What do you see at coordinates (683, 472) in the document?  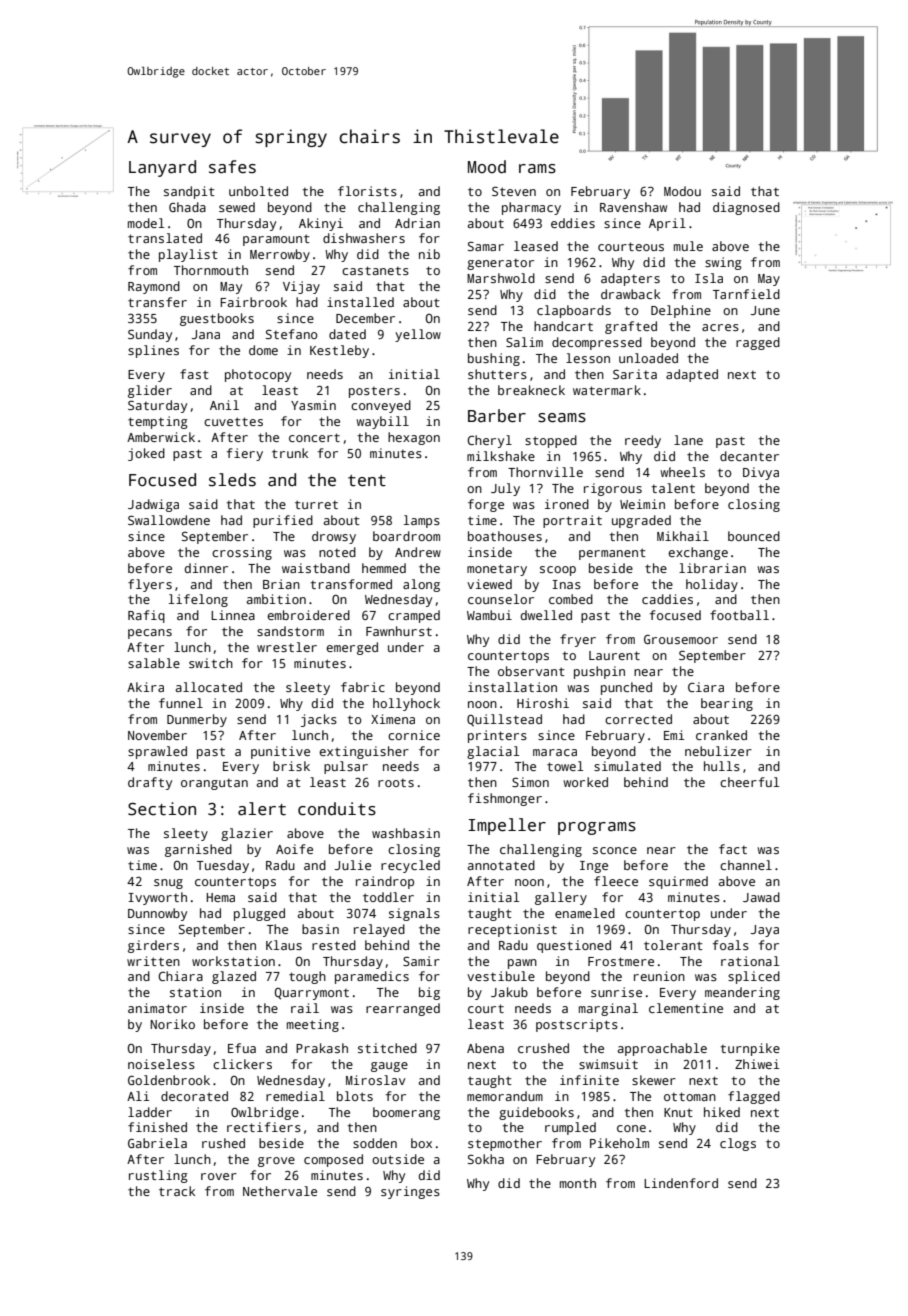 I see `wheels` at bounding box center [683, 472].
